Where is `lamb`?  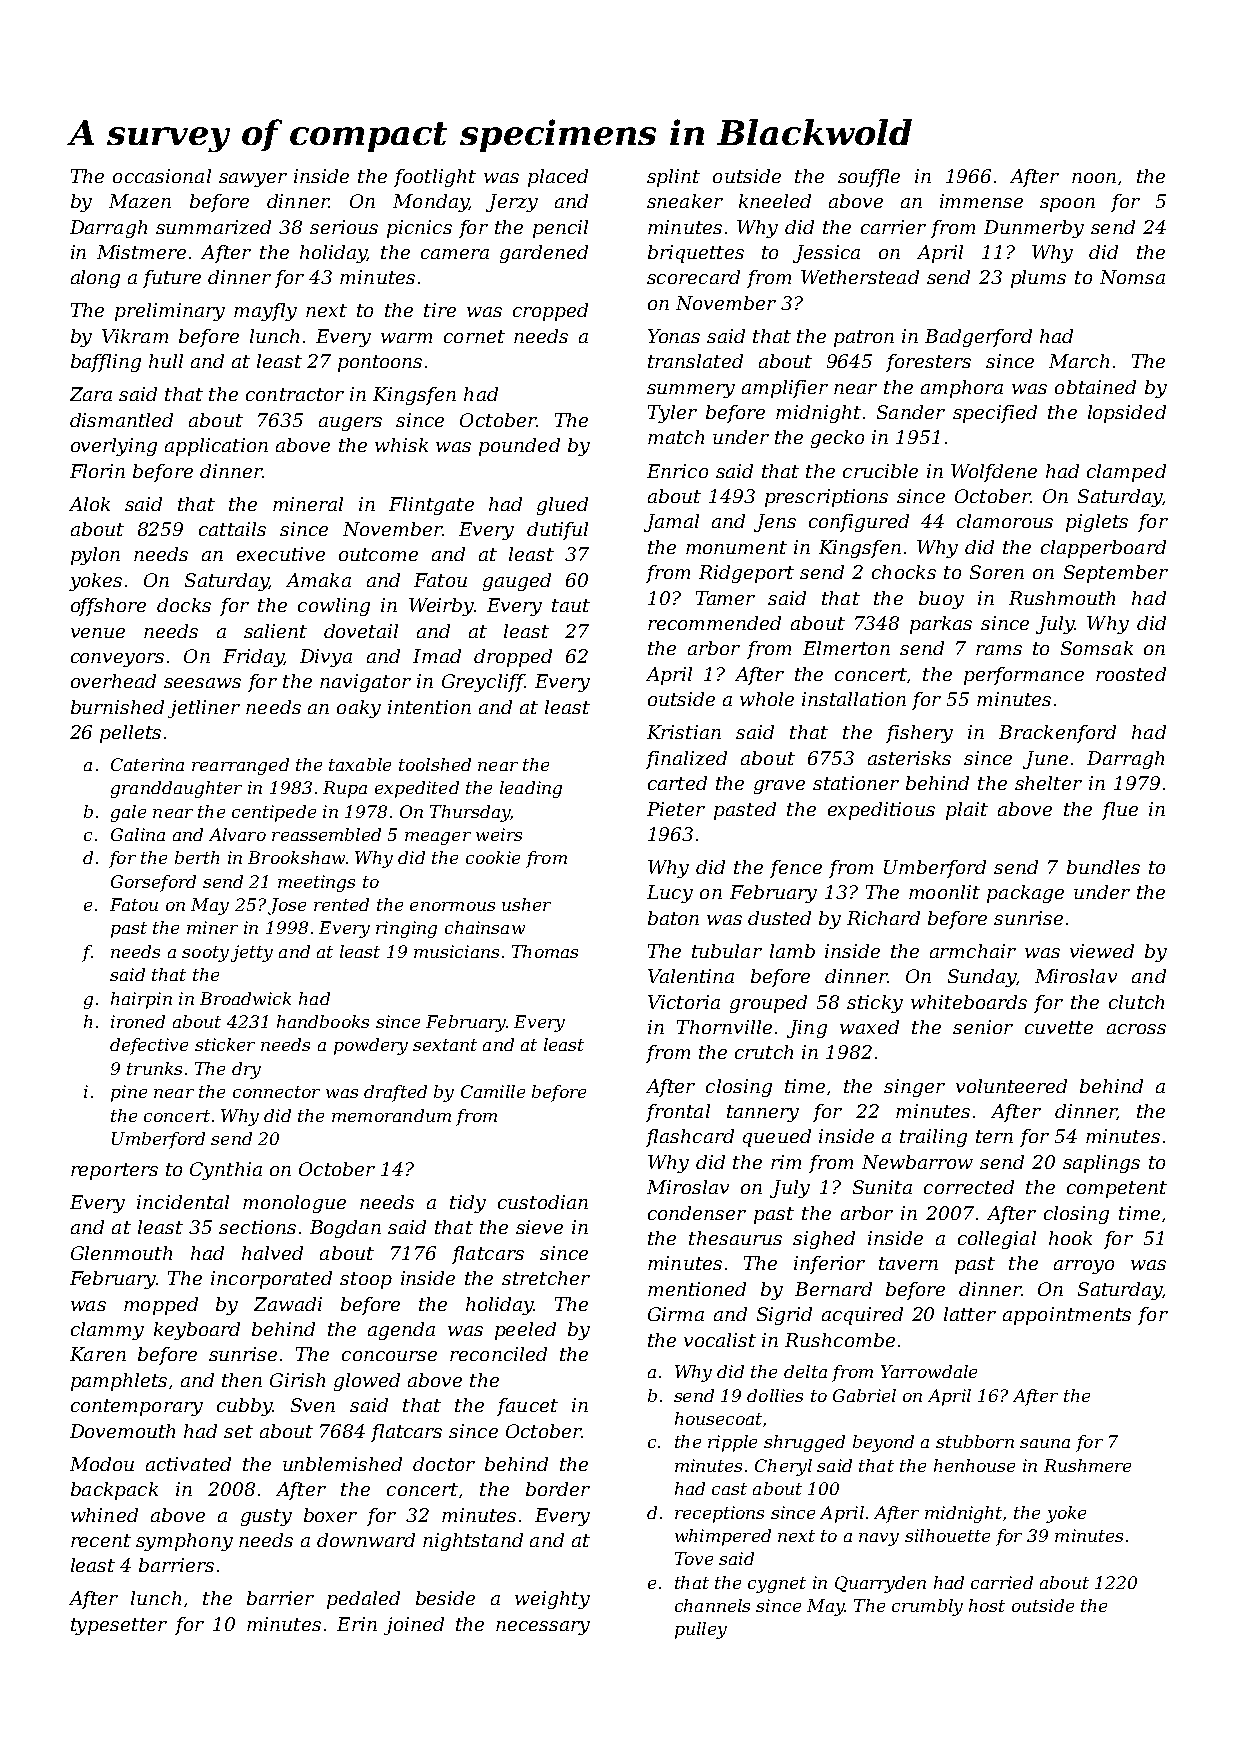 lamb is located at coordinates (792, 951).
